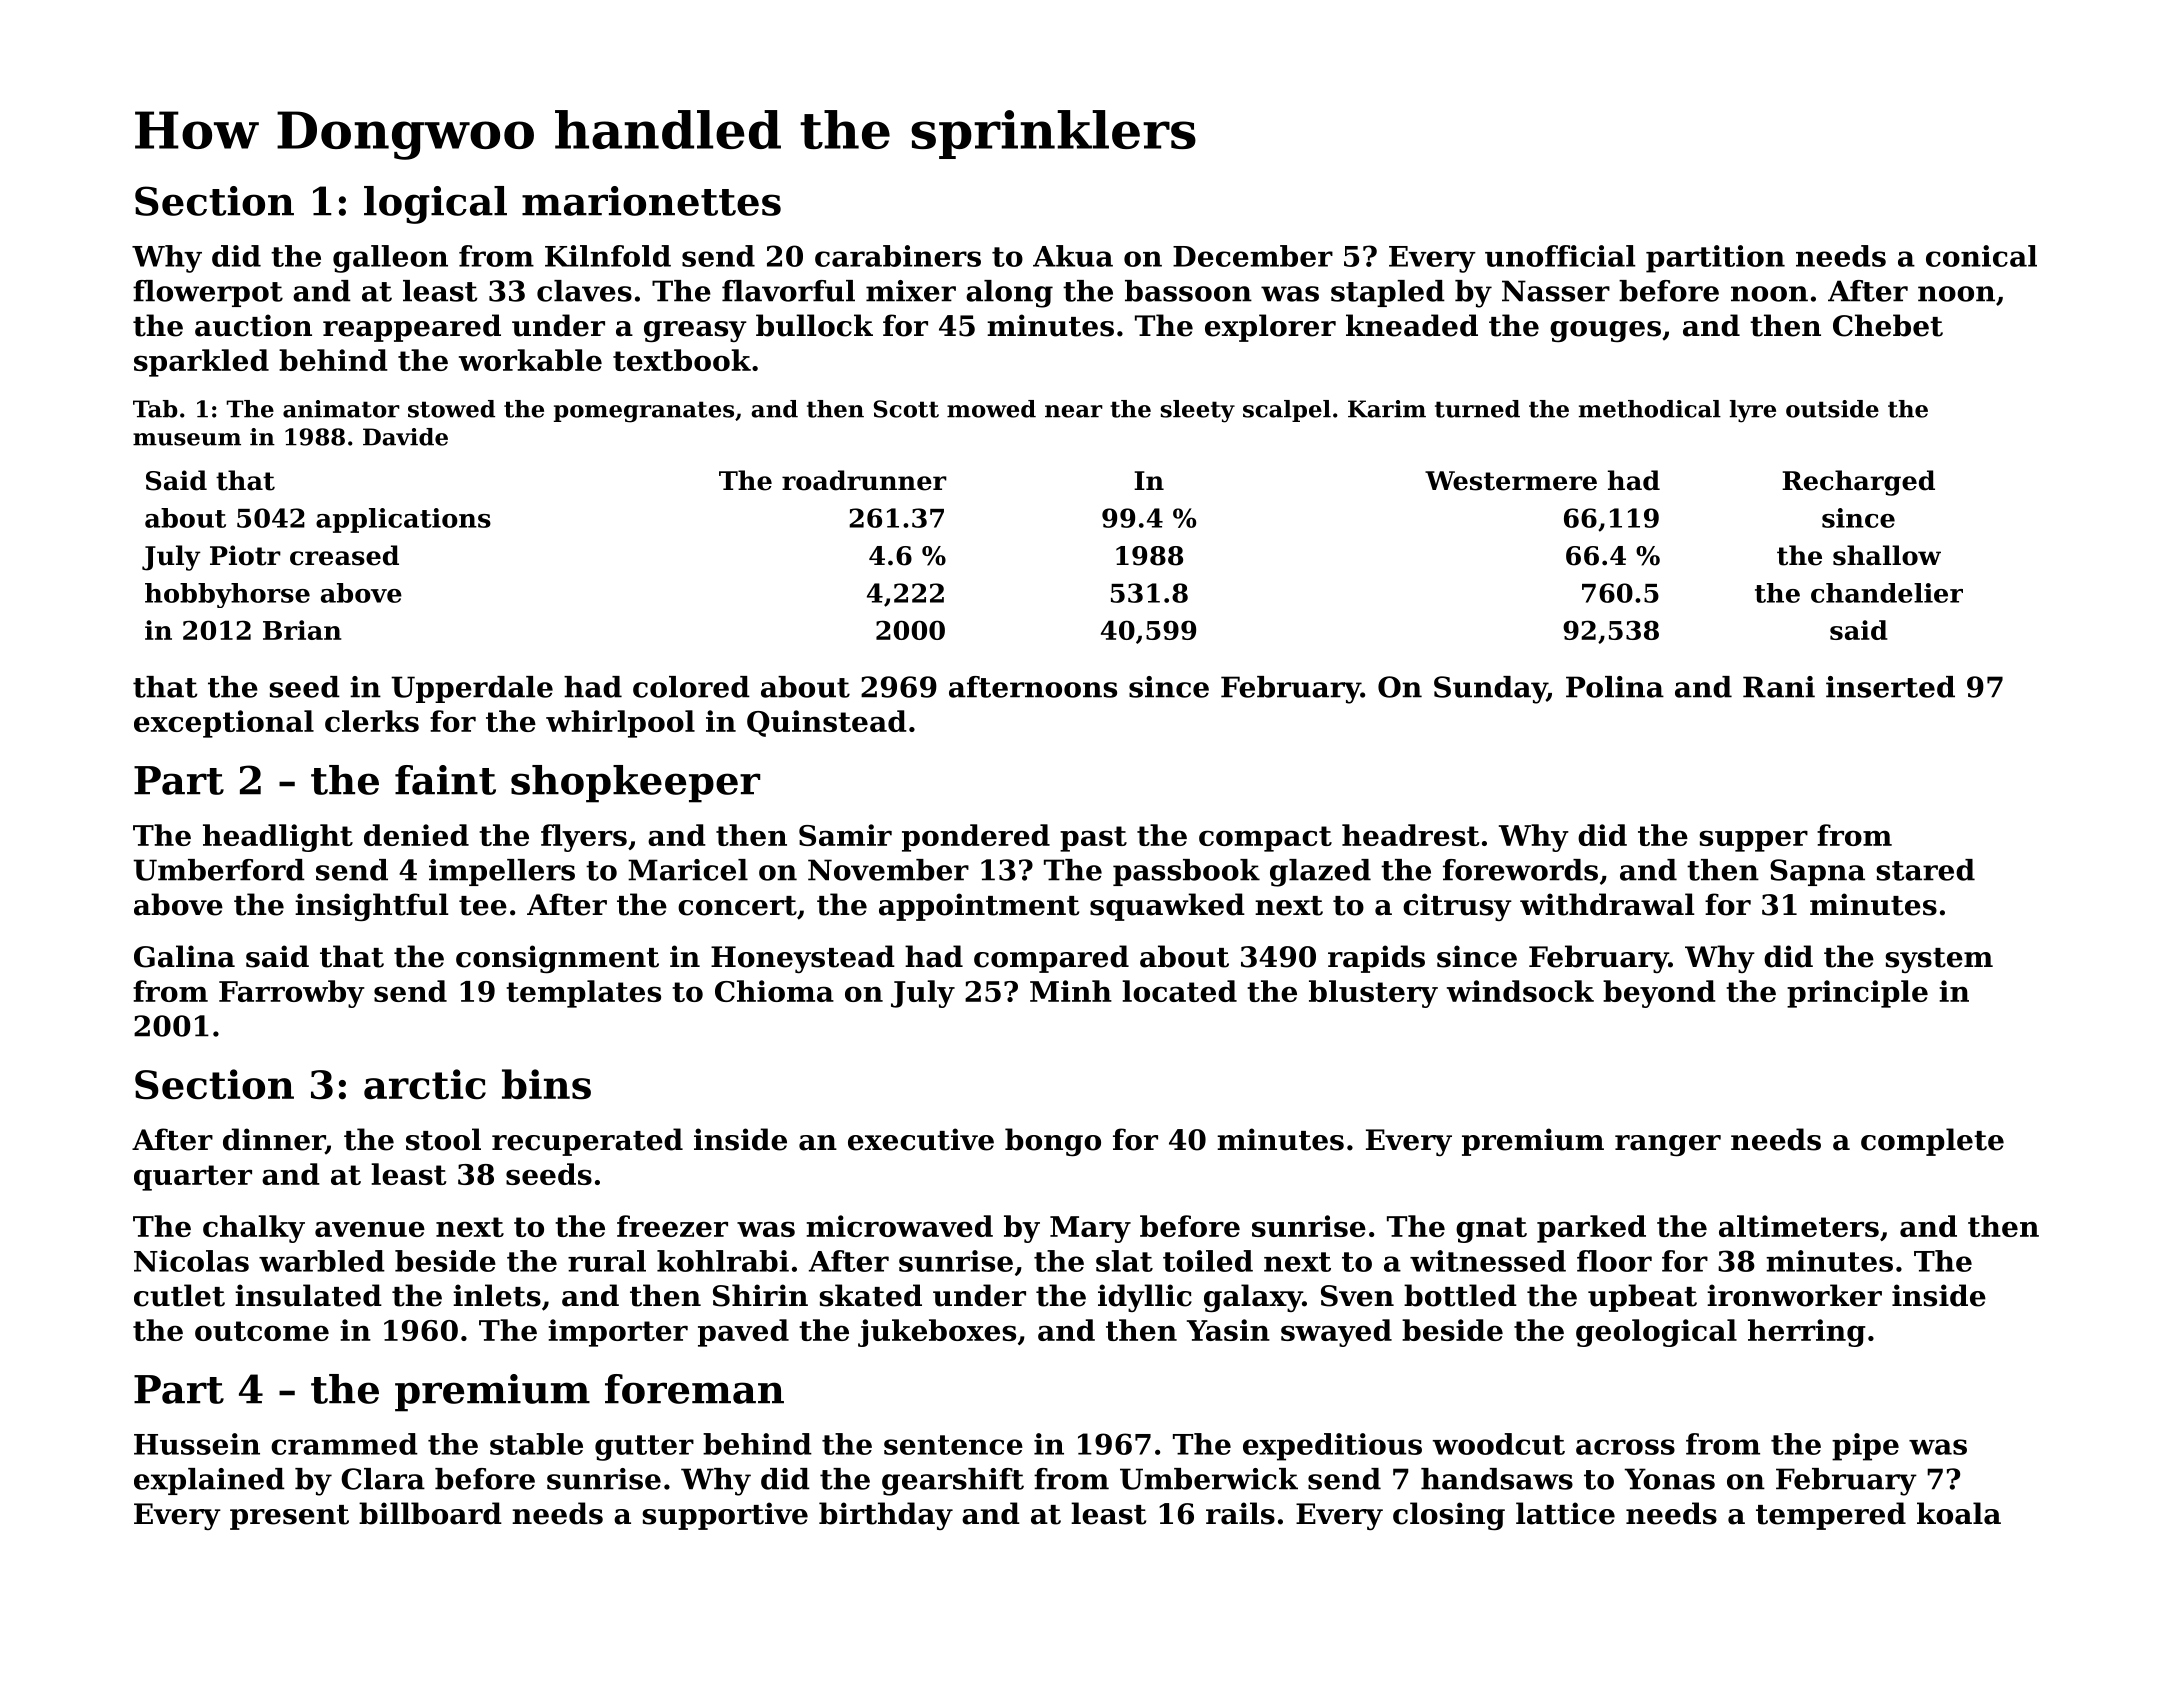 The image size is (2178, 1683). I want to click on bassoon, so click(1188, 291).
